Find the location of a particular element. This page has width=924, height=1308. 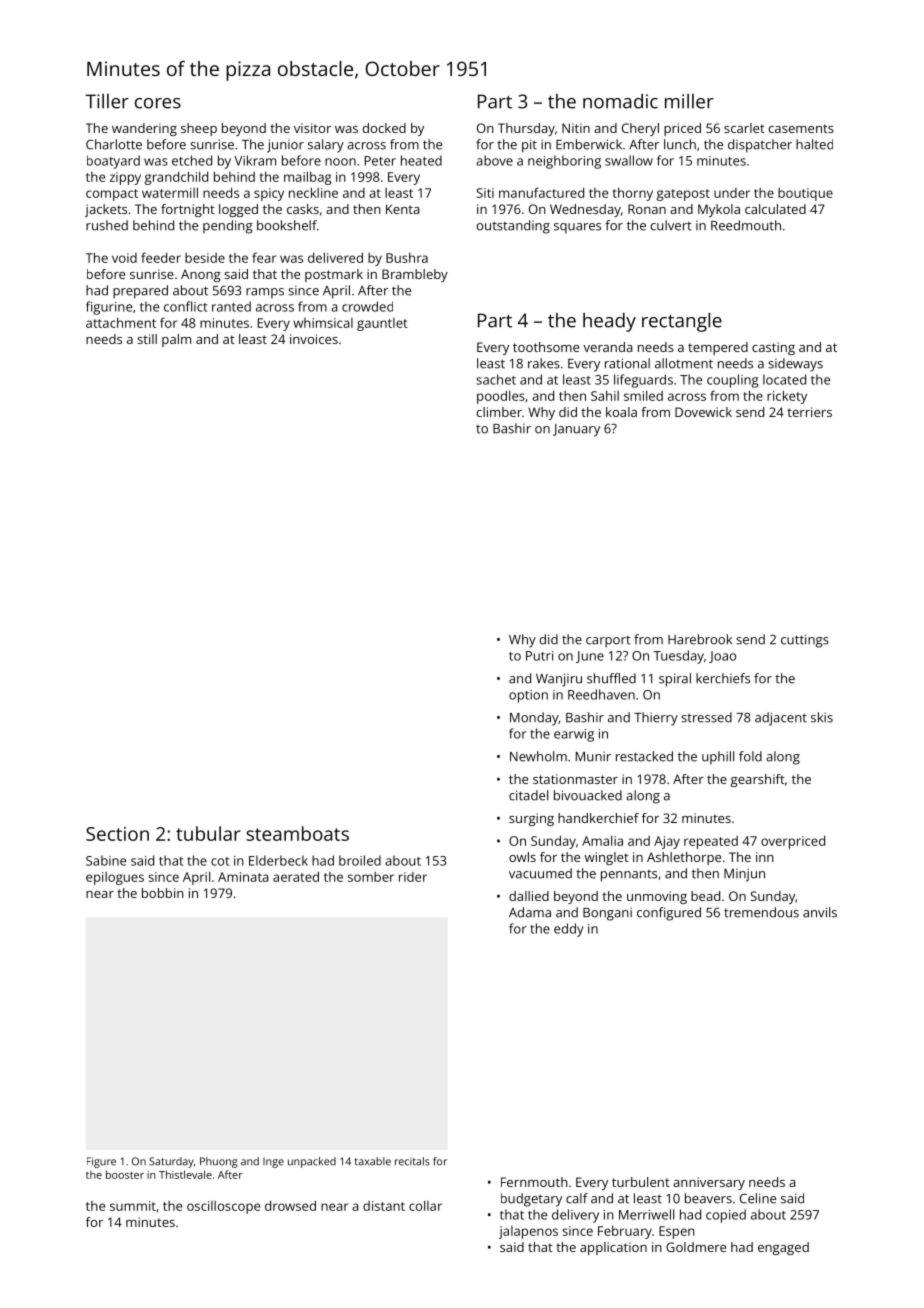

engaged is located at coordinates (783, 1248).
